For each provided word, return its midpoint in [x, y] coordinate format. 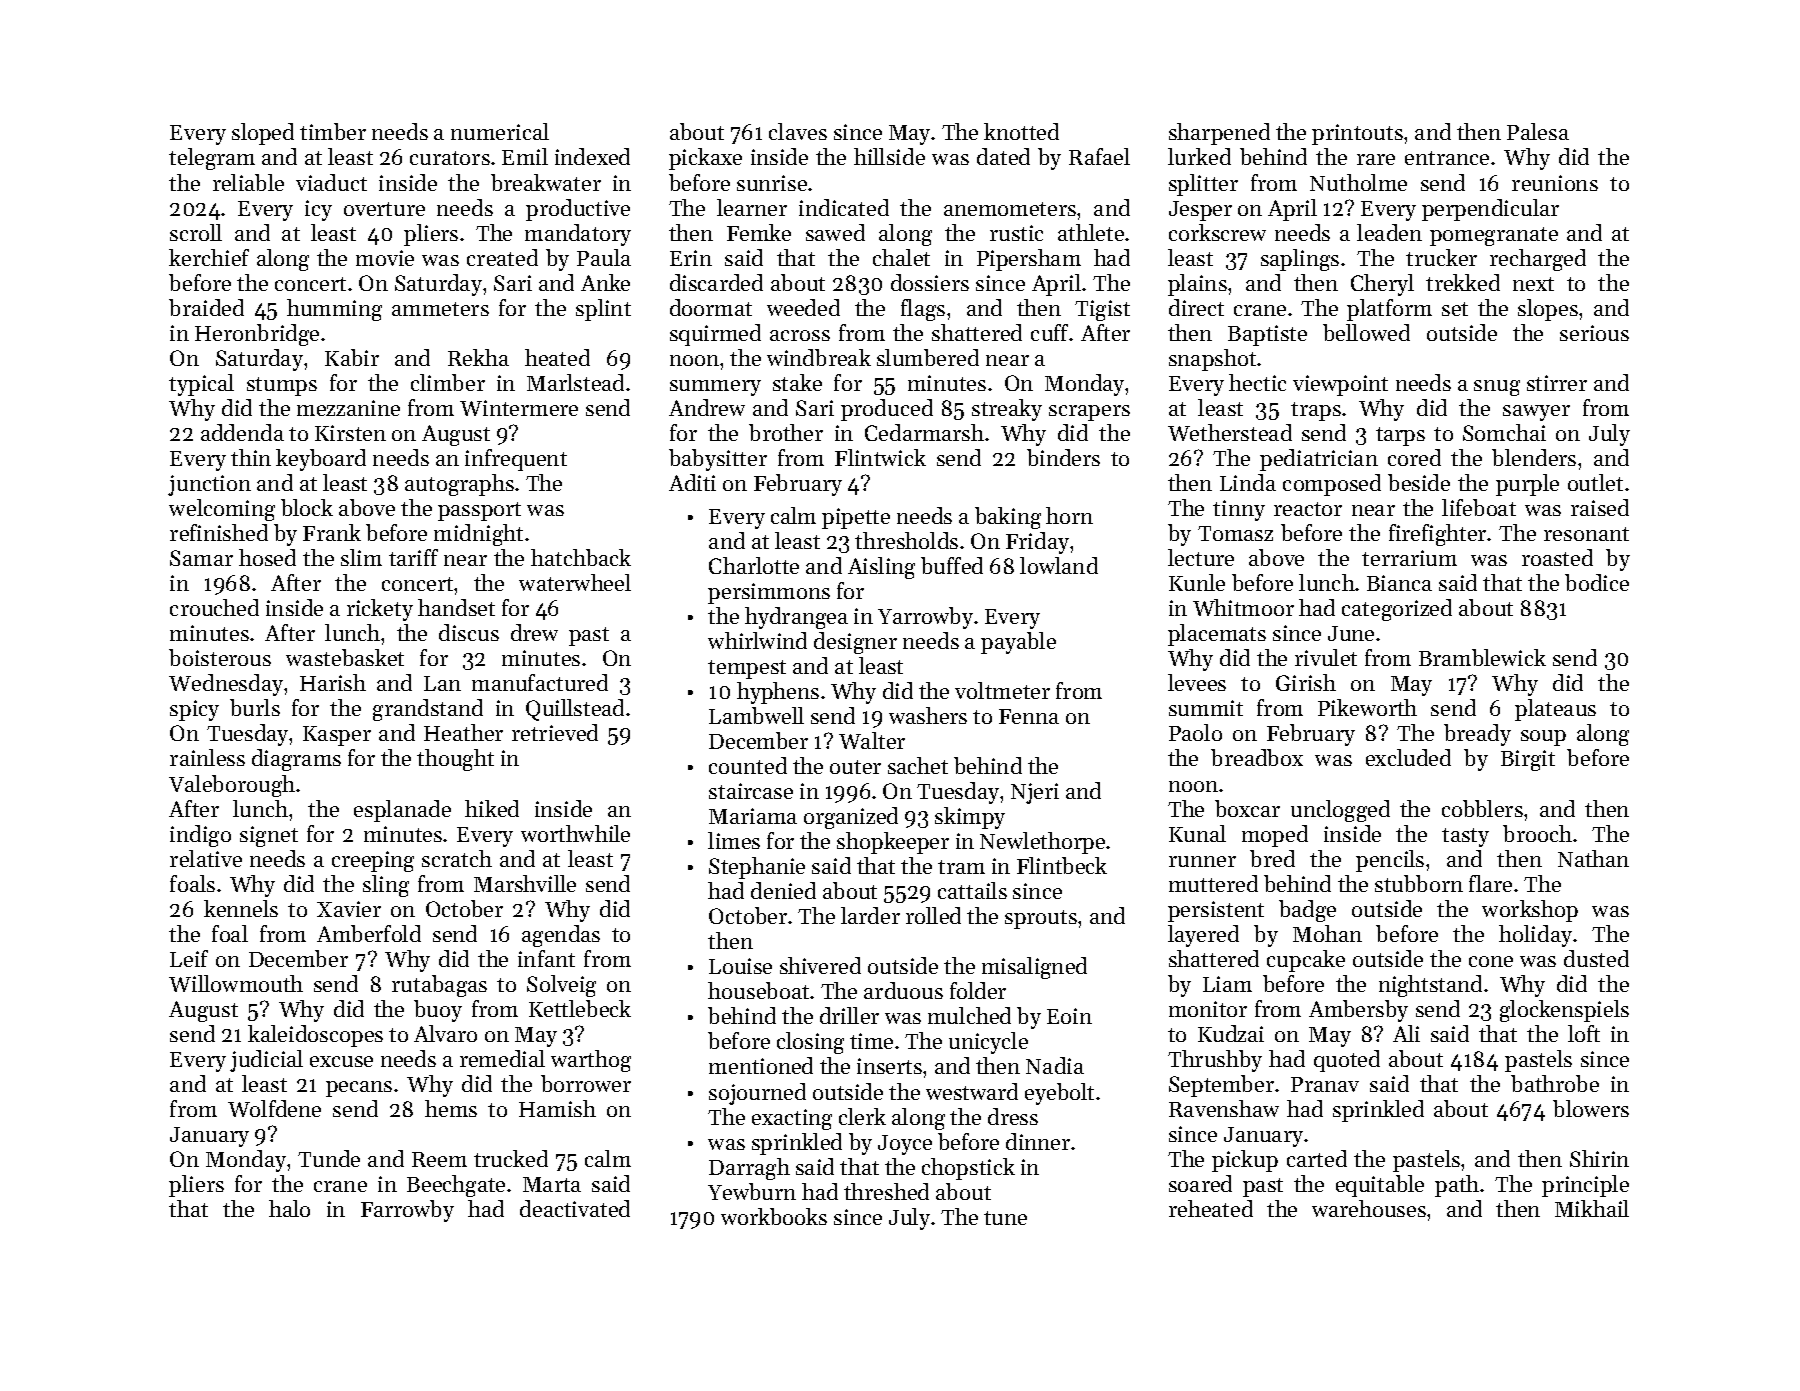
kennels [241, 908]
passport [479, 511]
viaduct [331, 182]
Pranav [1325, 1084]
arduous [903, 990]
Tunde [329, 1158]
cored [1414, 457]
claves [798, 131]
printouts [1357, 134]
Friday [1037, 543]
